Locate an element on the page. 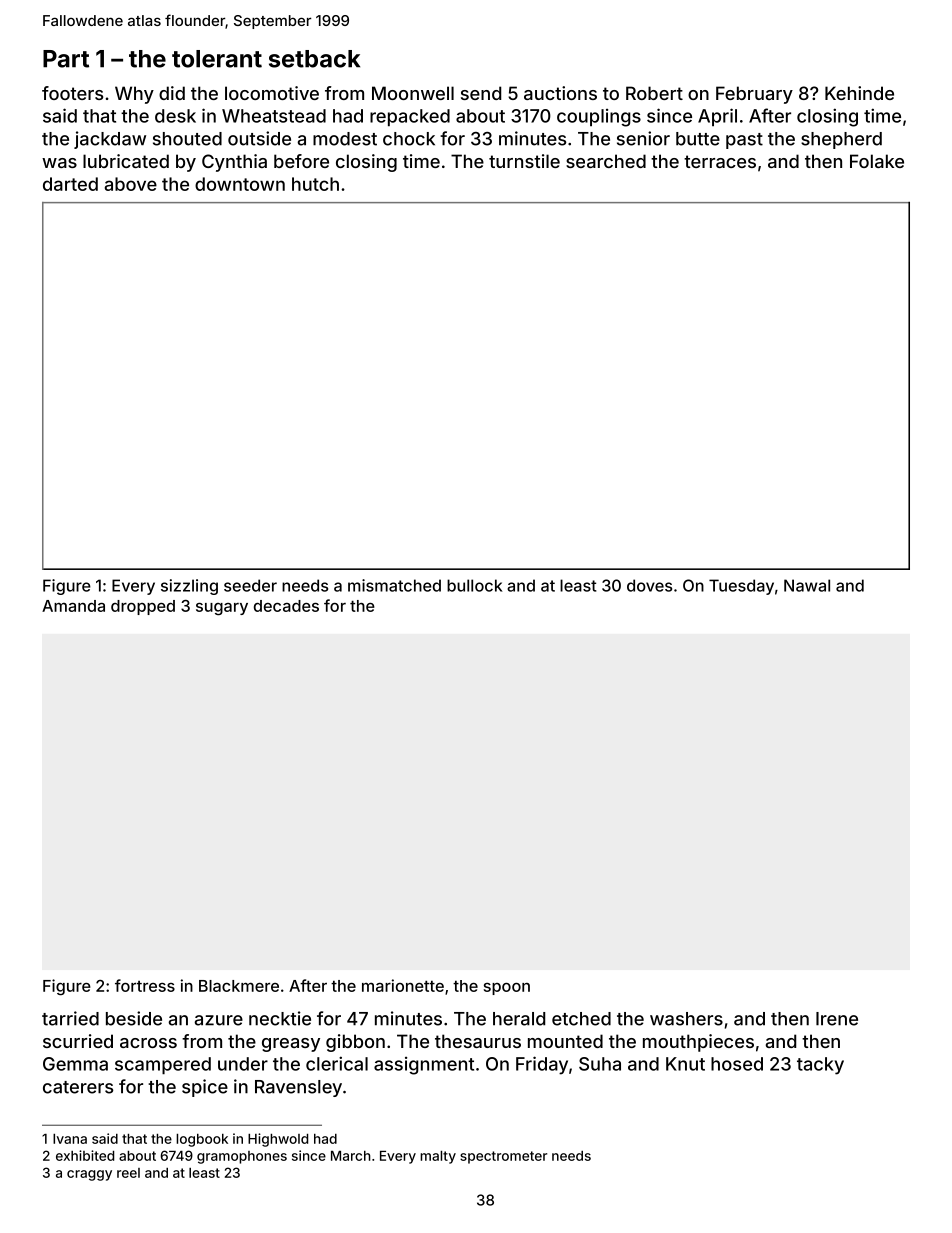  February is located at coordinates (754, 95).
